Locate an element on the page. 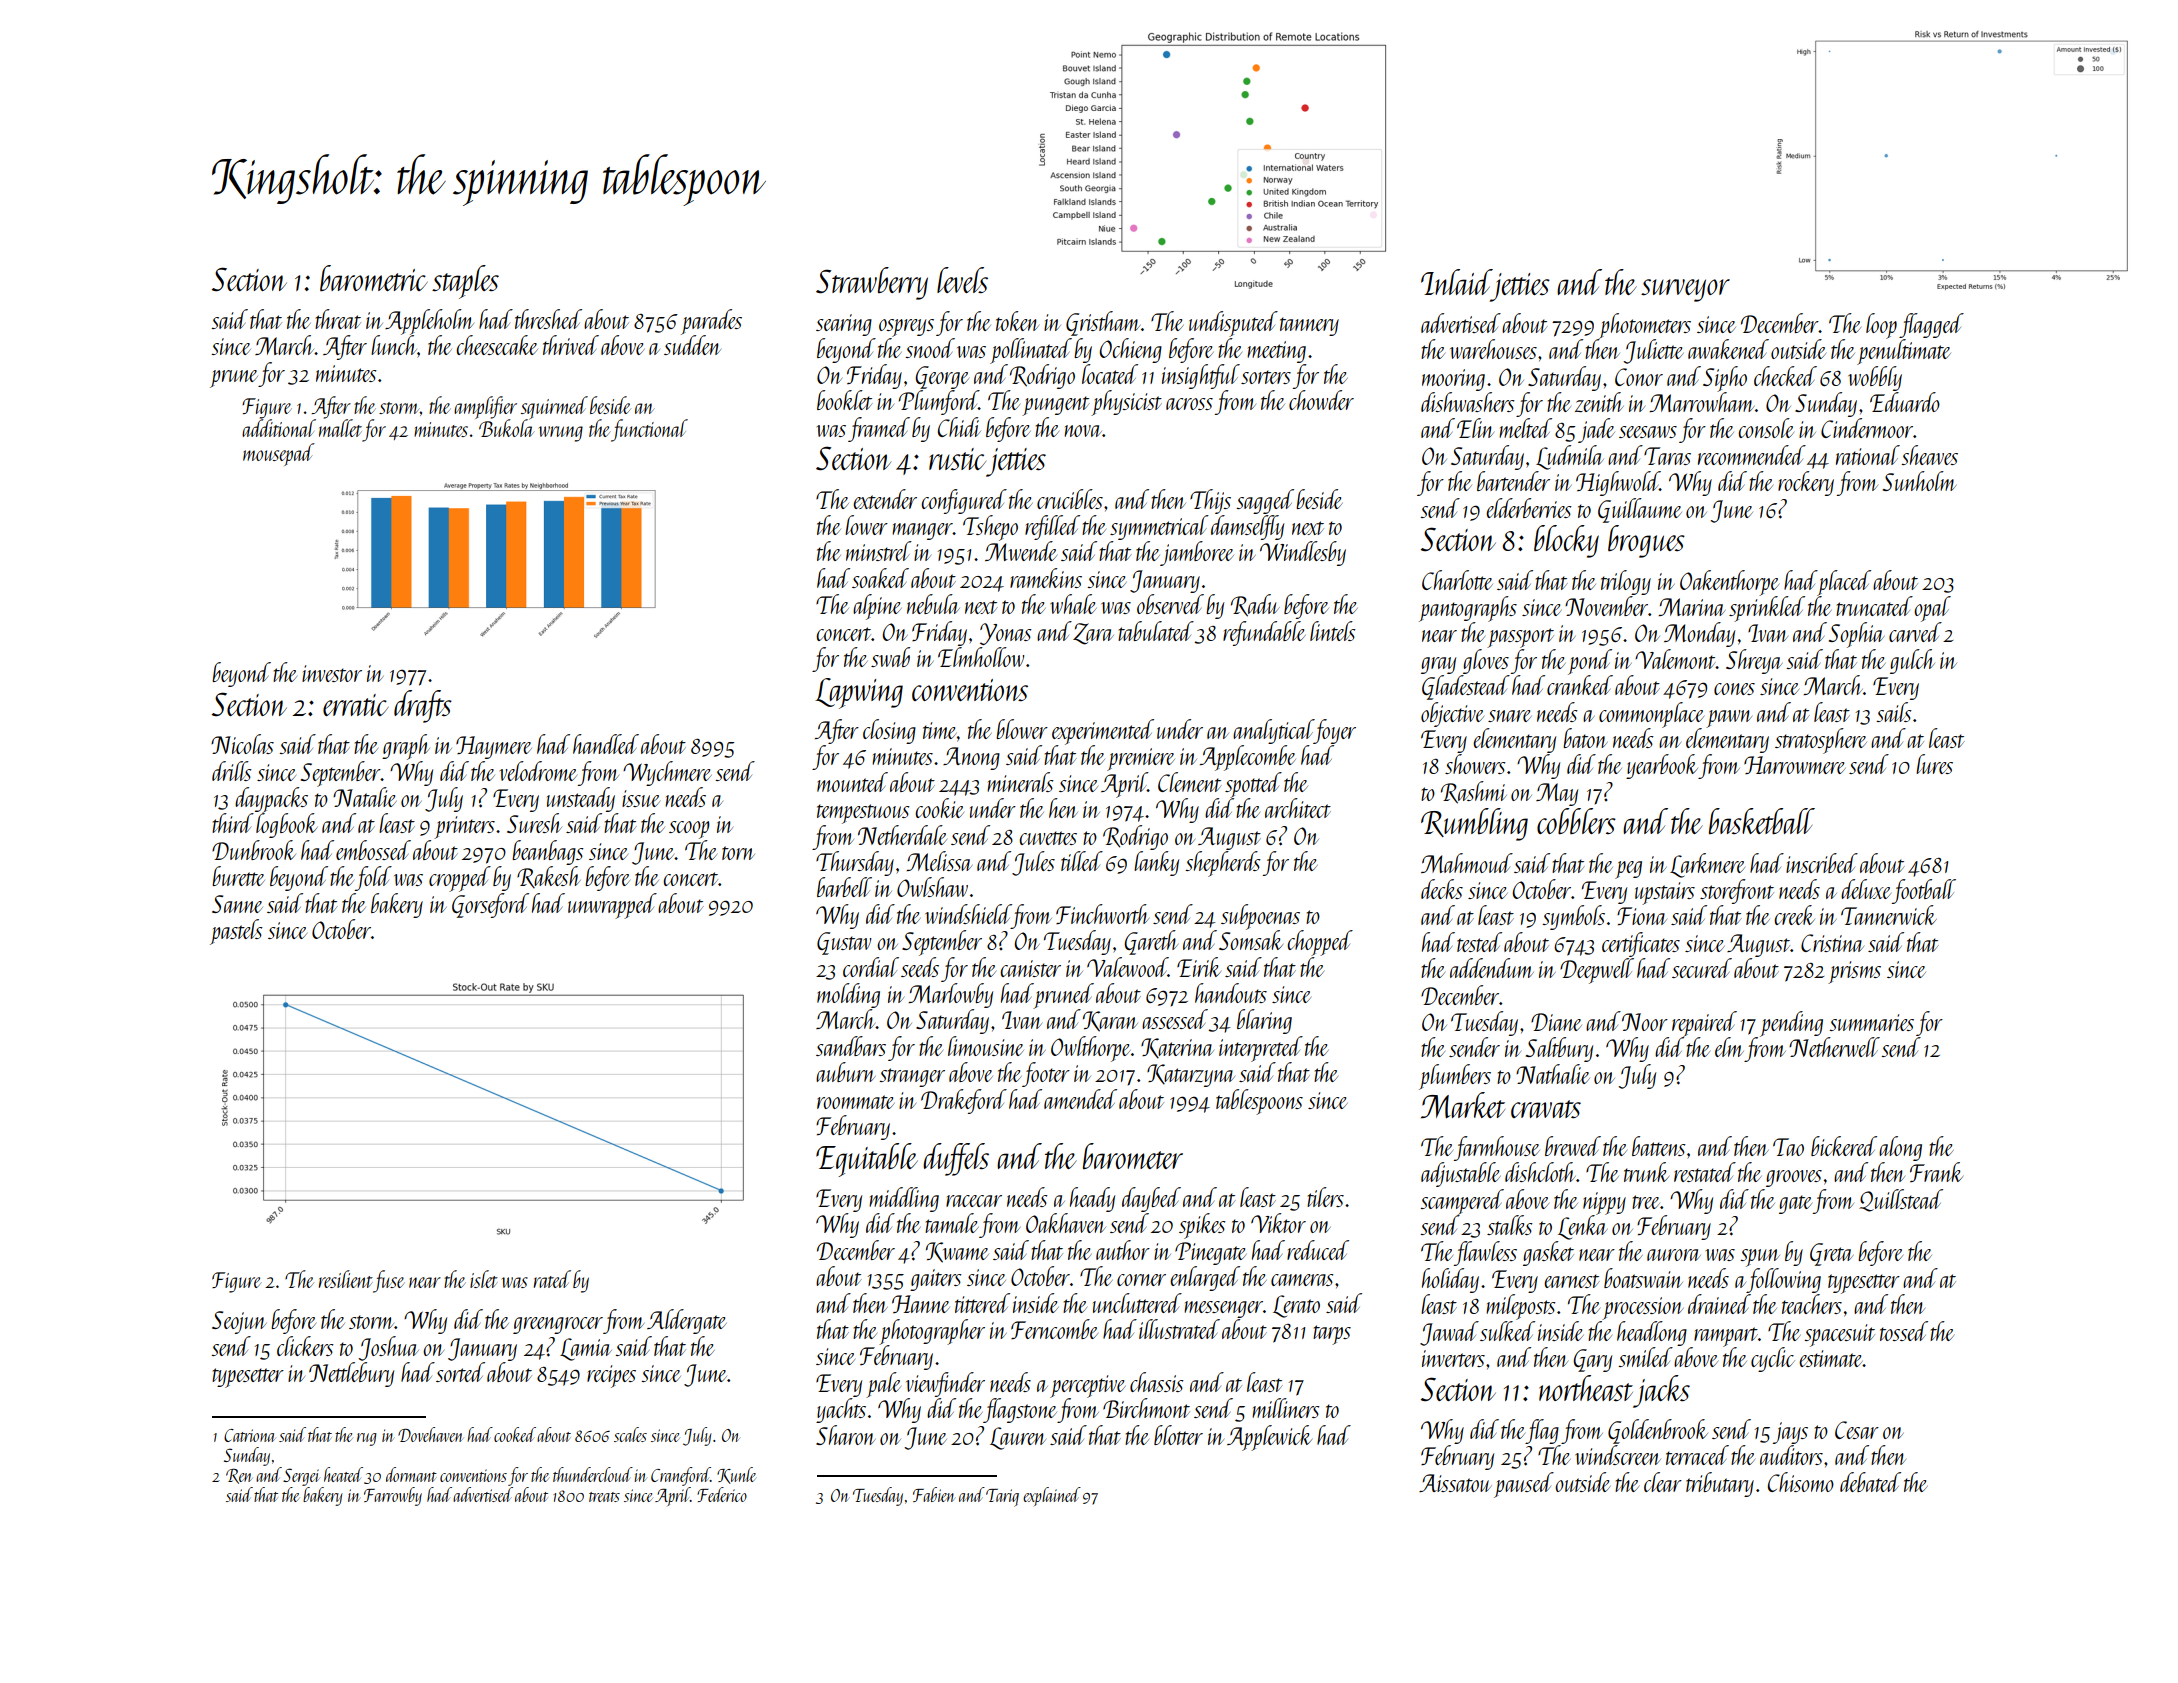 The image size is (2178, 1683). Lapwing is located at coordinates (859, 693).
